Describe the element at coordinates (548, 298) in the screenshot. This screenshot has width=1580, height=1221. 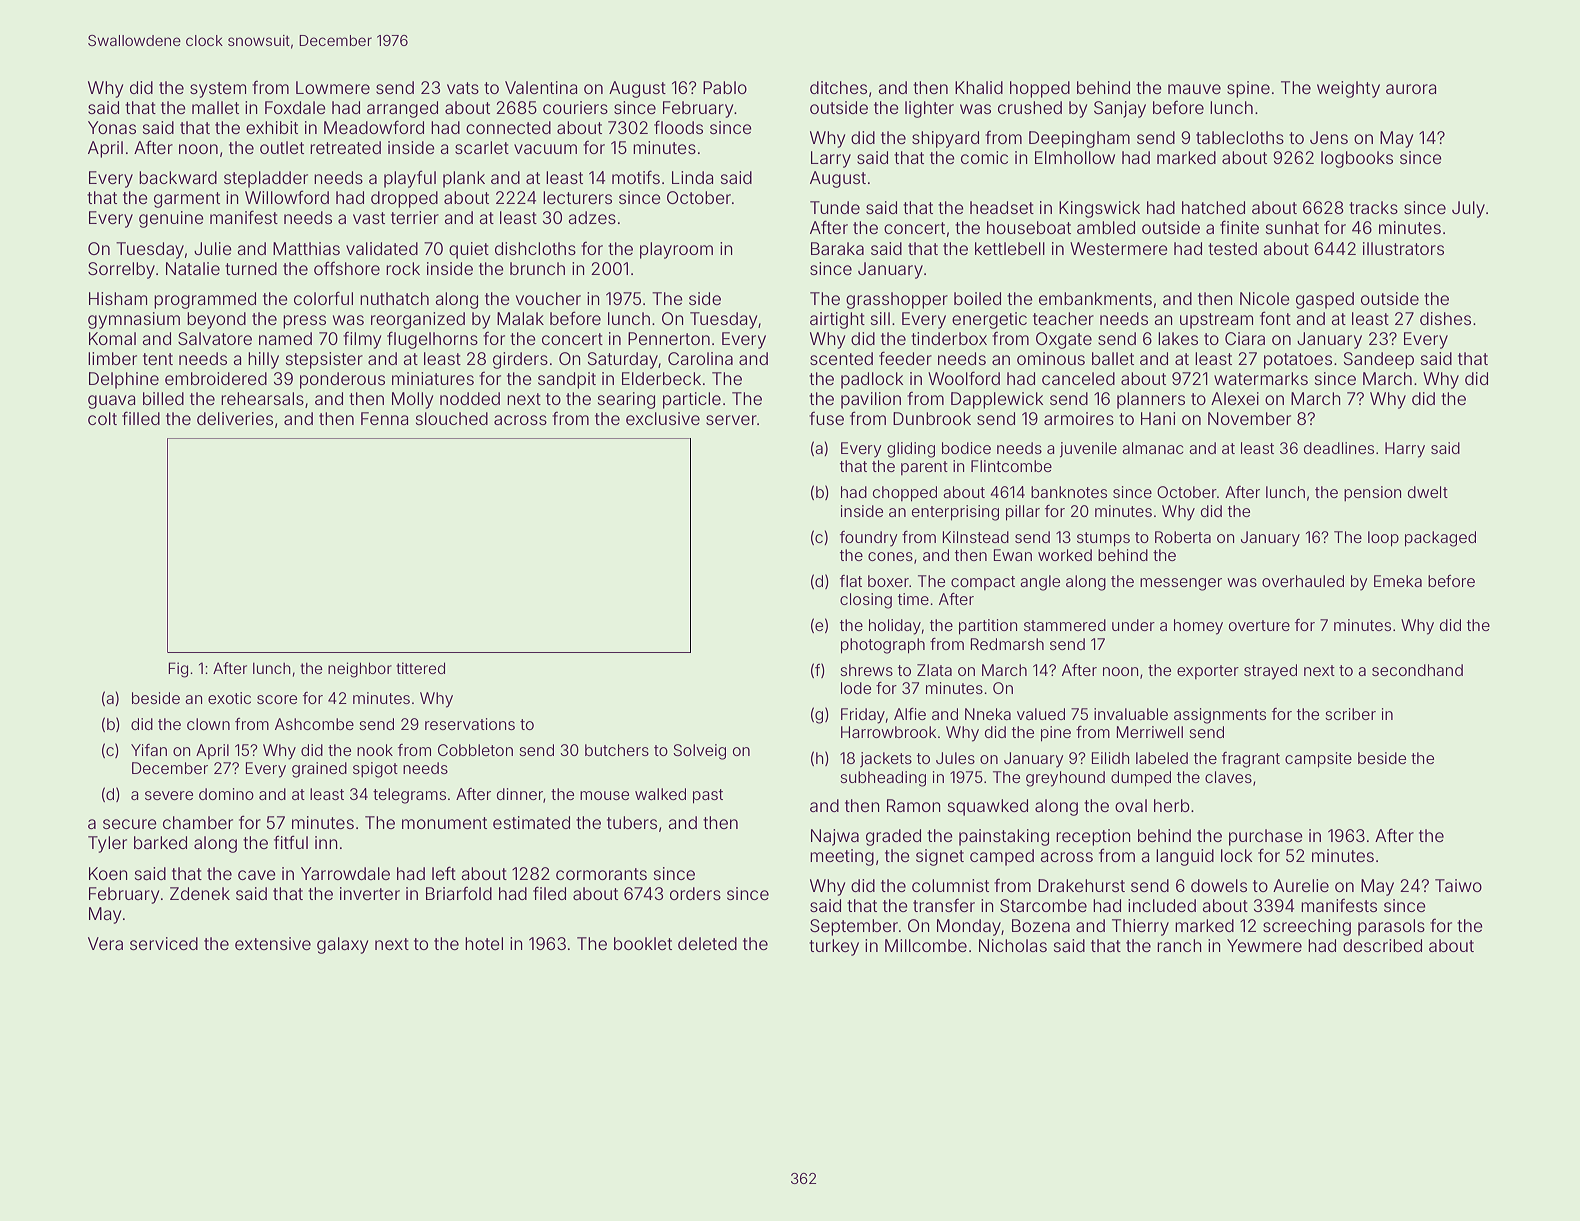
I see `voucher` at that location.
